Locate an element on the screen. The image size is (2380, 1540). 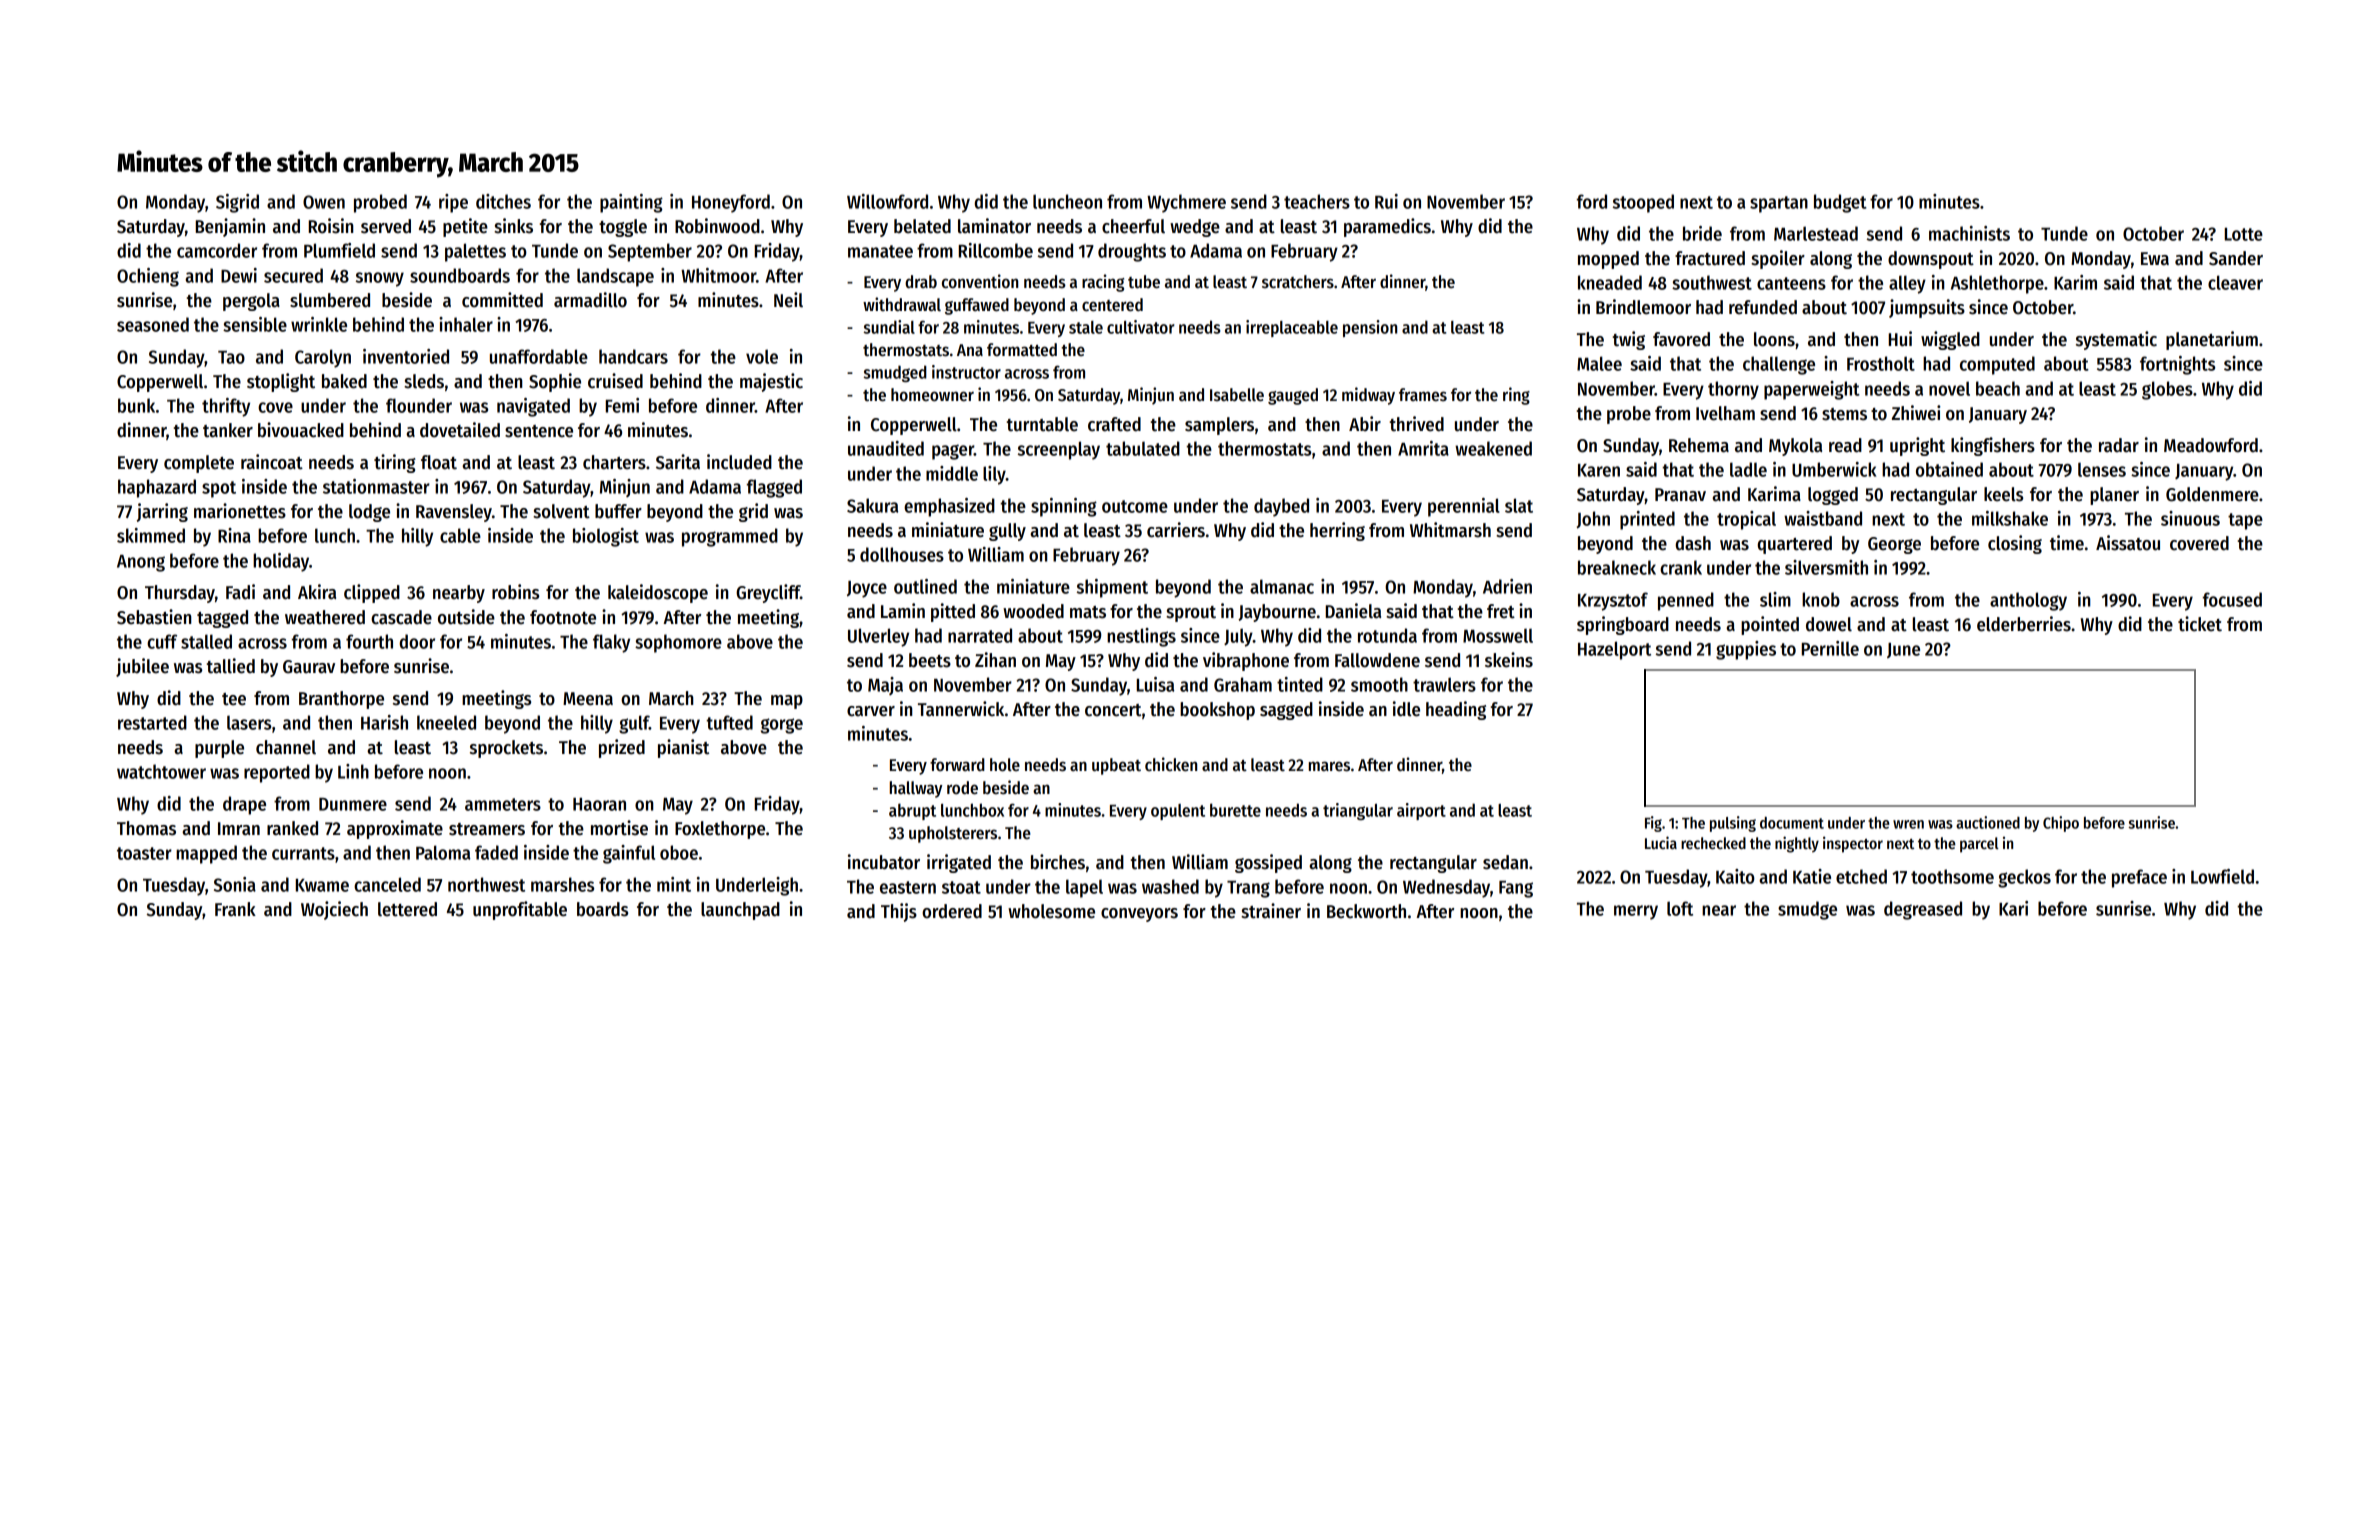
tabulated is located at coordinates (1143, 448).
